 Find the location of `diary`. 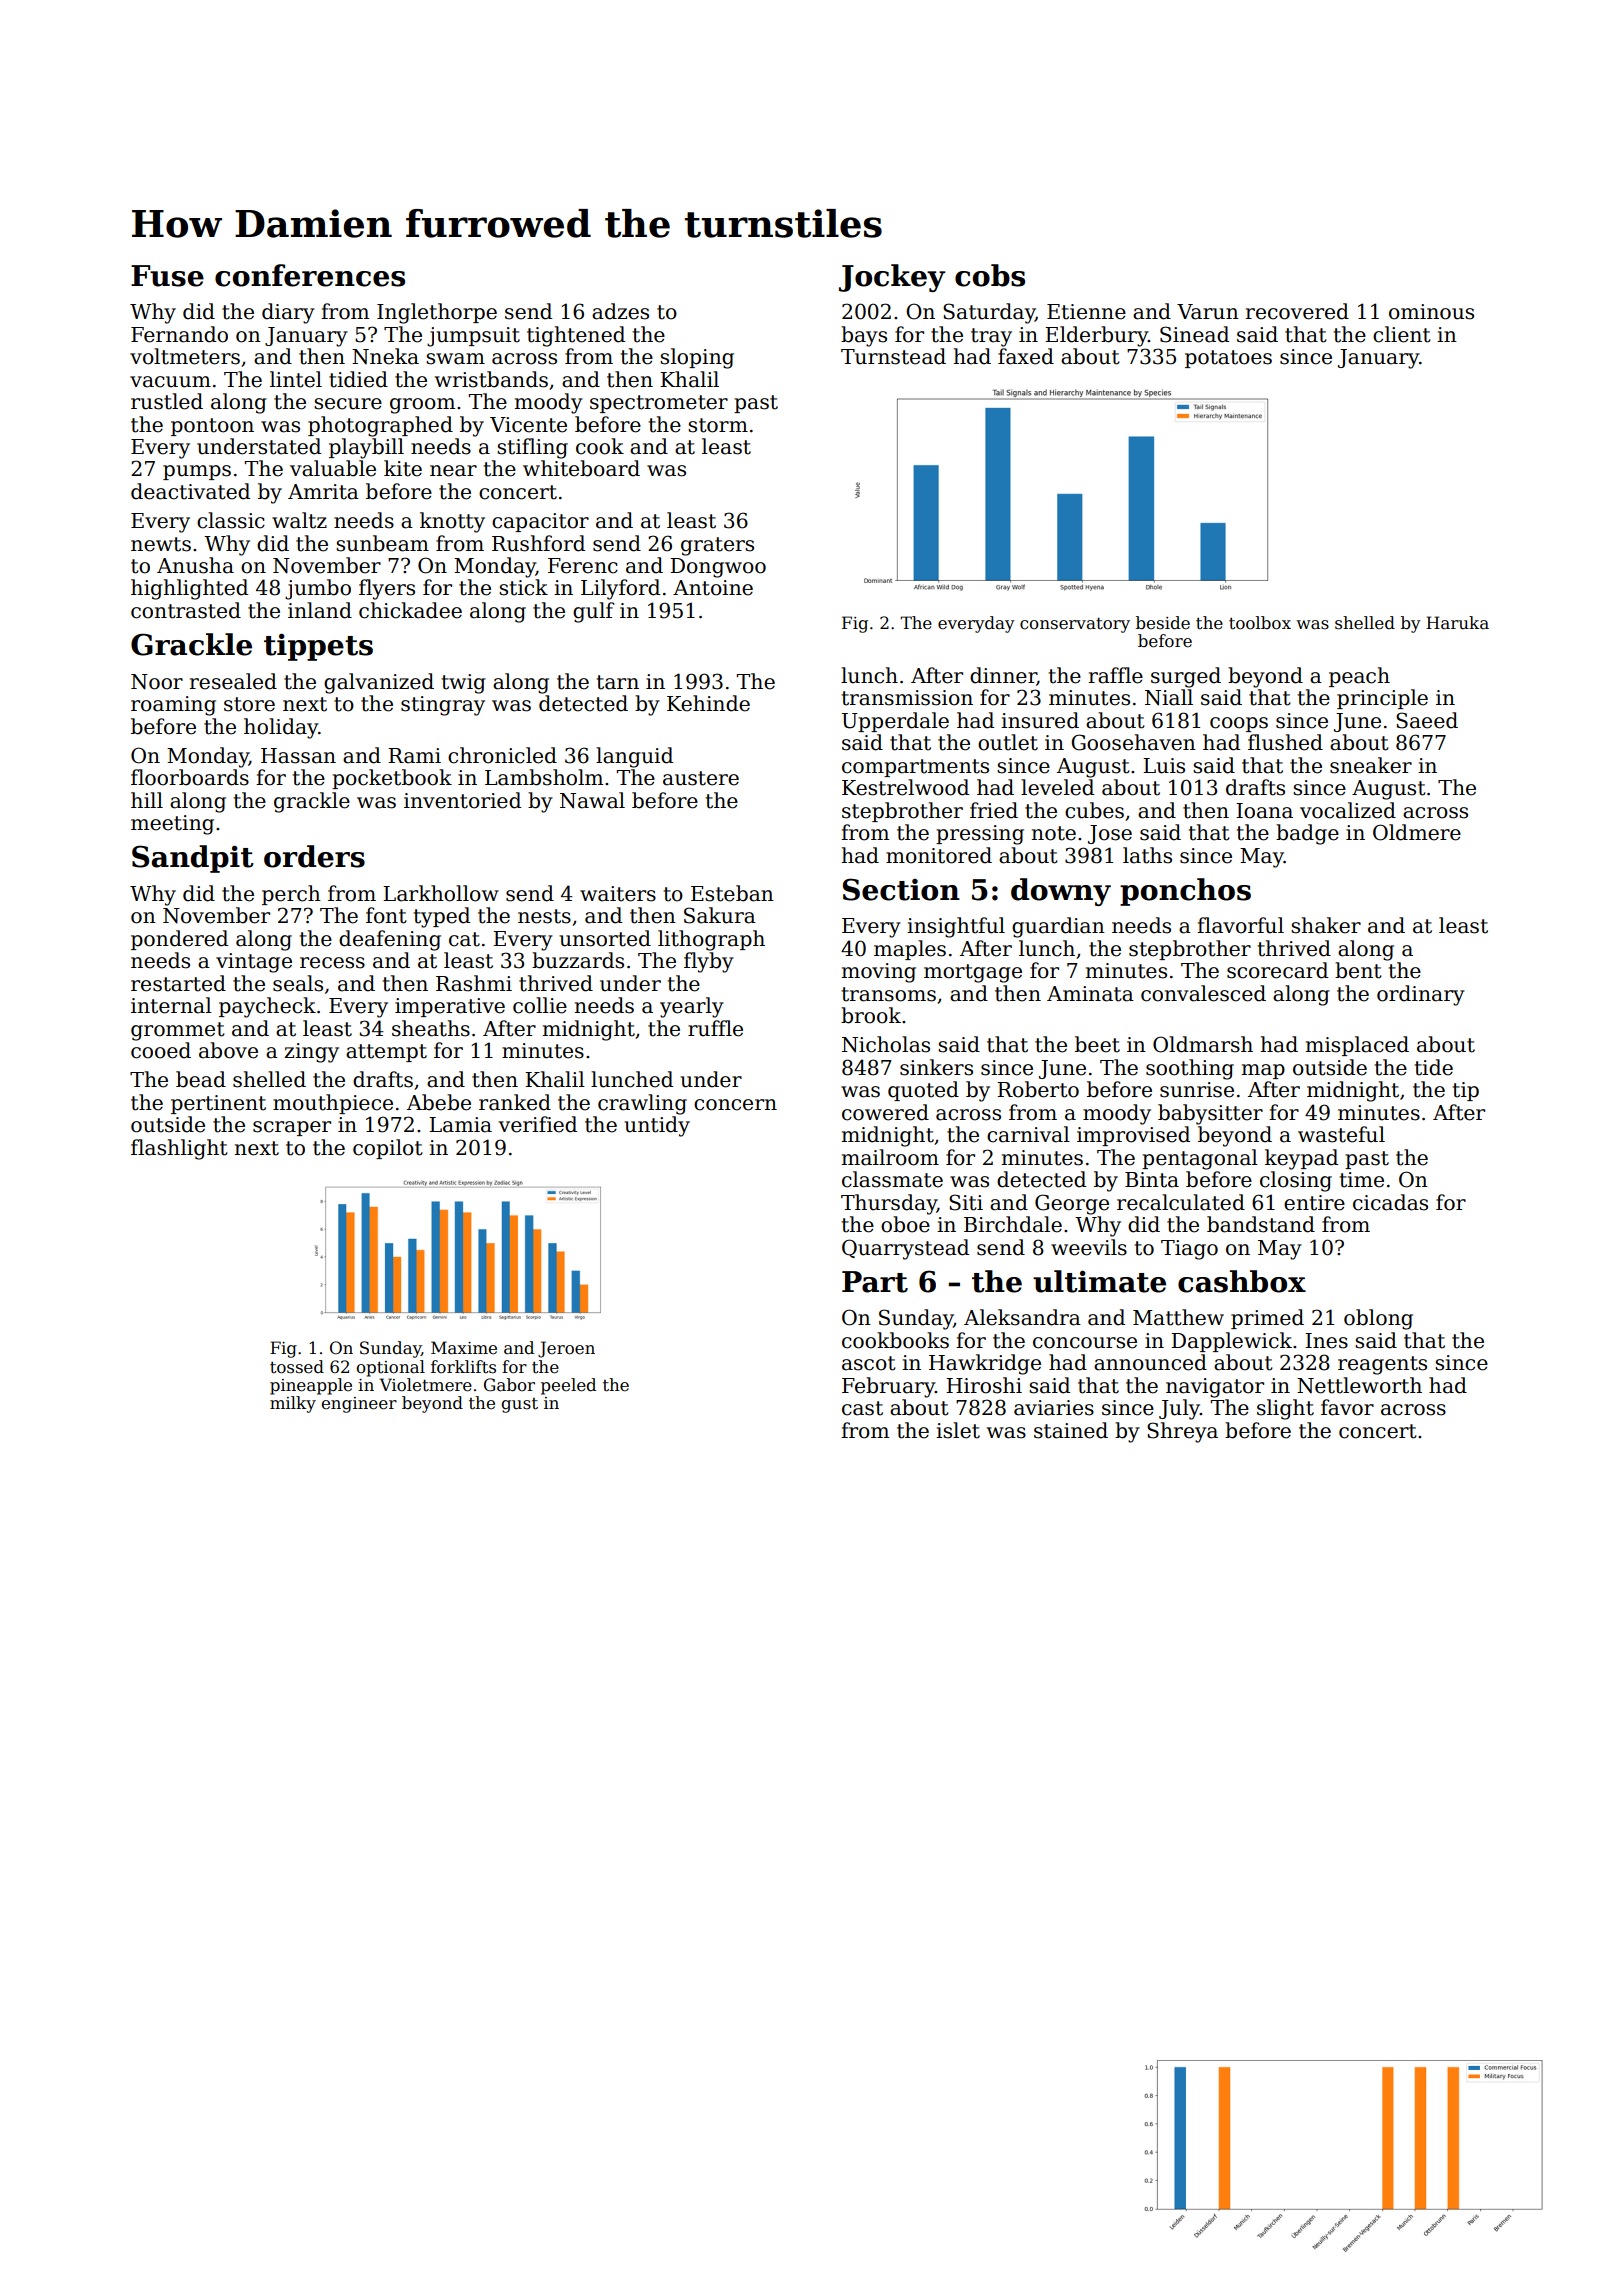

diary is located at coordinates (288, 313).
